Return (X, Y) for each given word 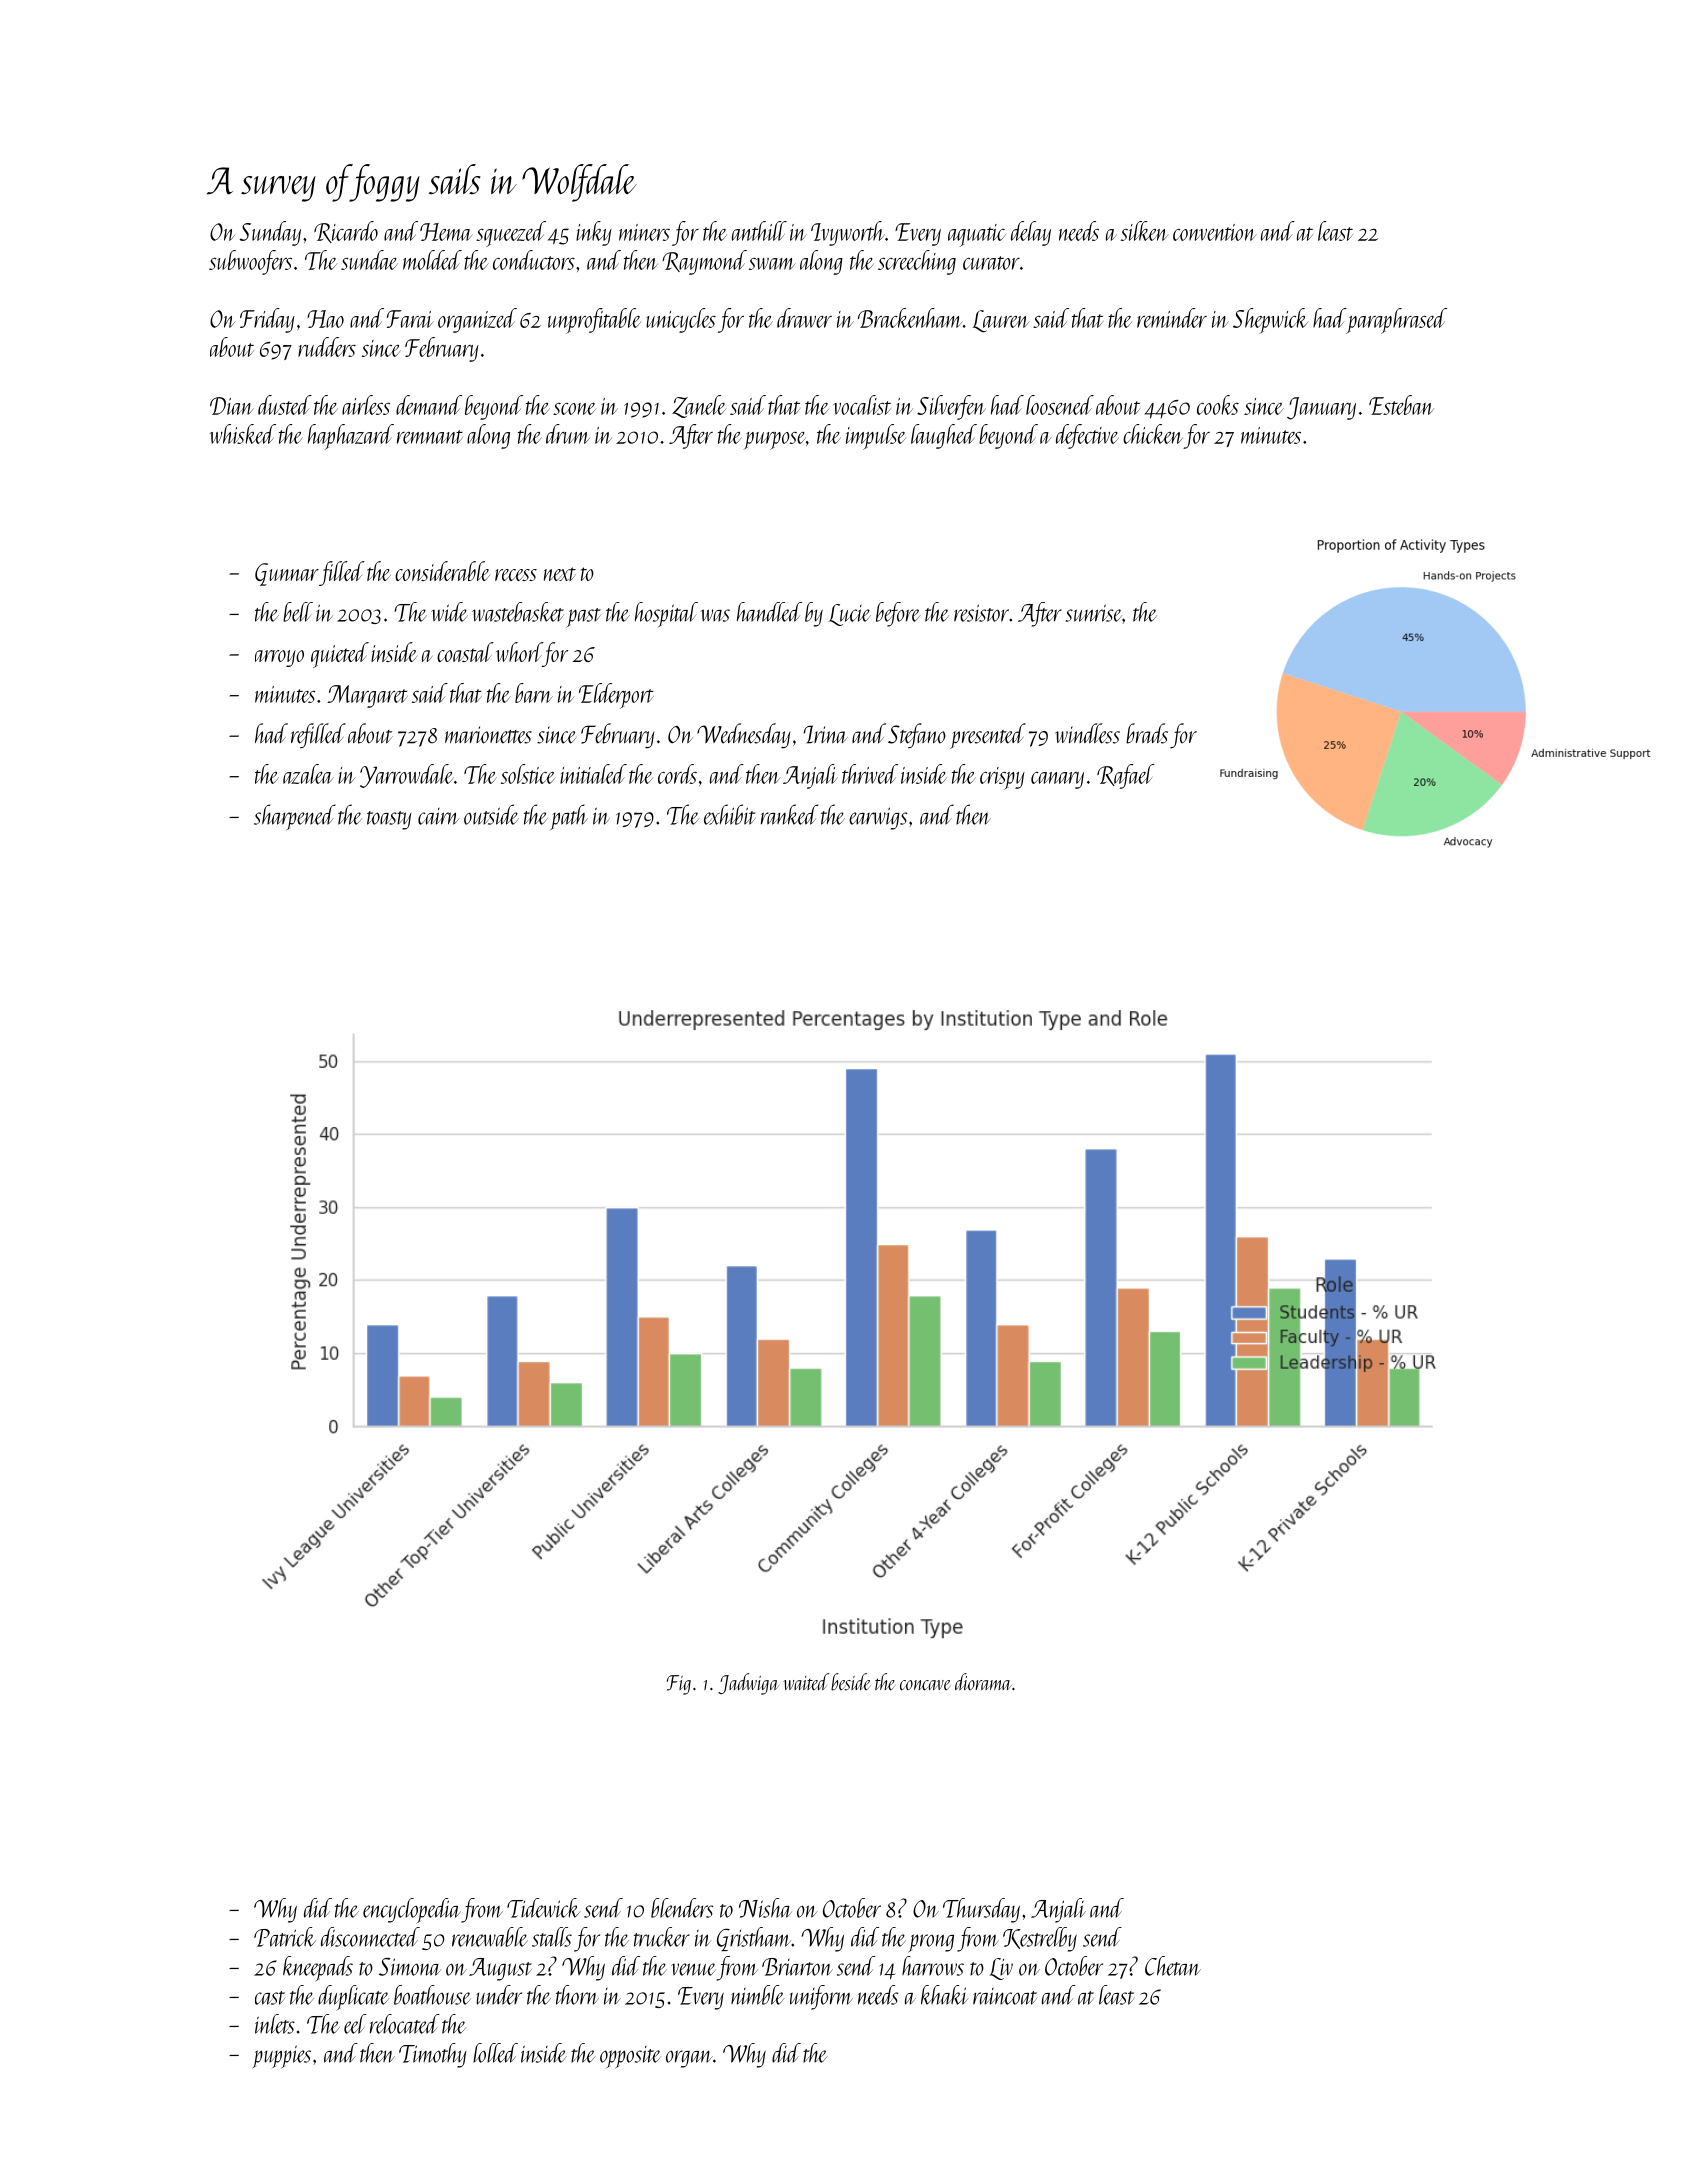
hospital (666, 614)
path (569, 817)
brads (1147, 733)
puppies (282, 2056)
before (898, 614)
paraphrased (1396, 321)
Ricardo (346, 232)
